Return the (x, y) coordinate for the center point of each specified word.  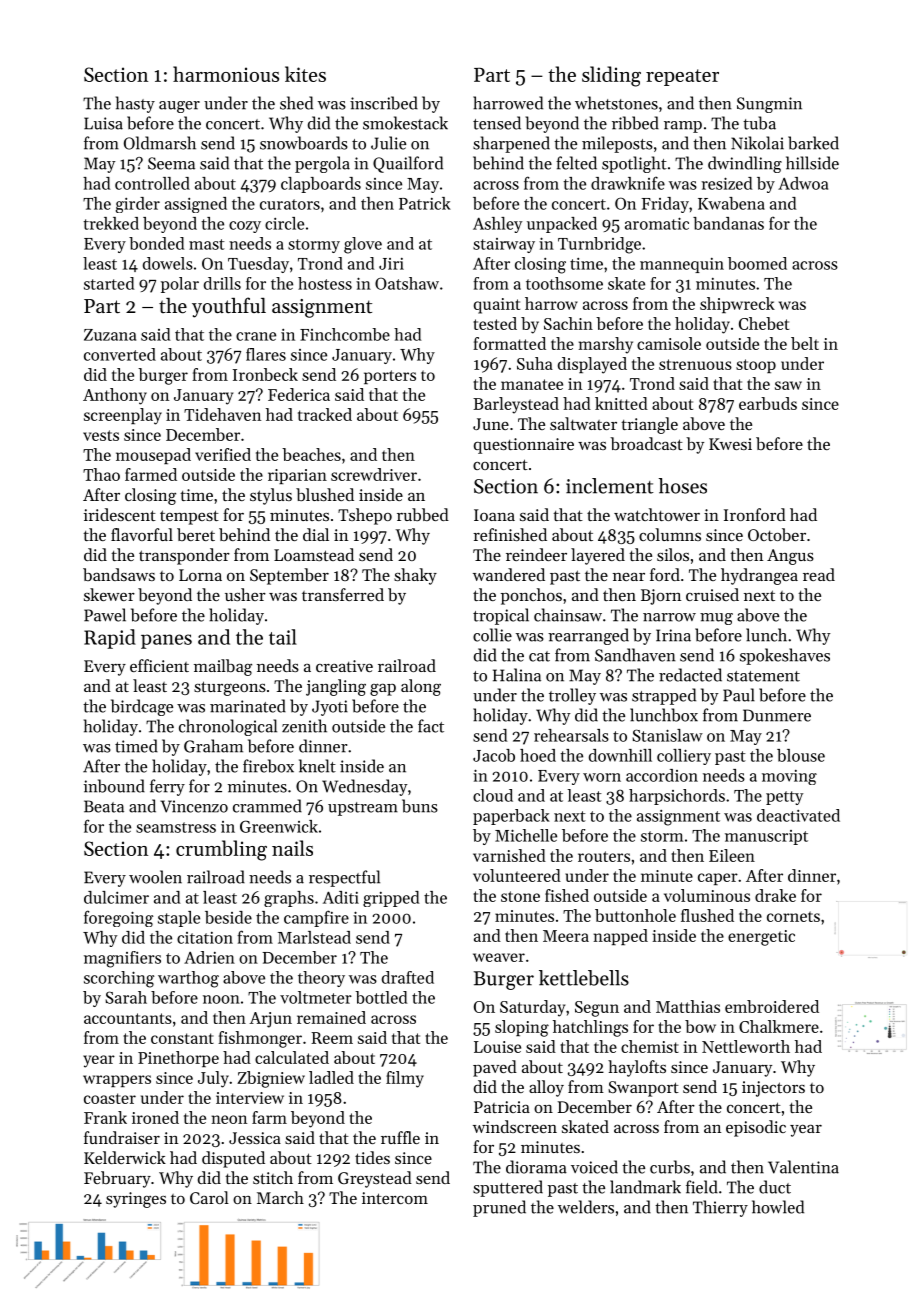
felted (576, 163)
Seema (171, 163)
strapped (664, 696)
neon (229, 1119)
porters (390, 377)
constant (182, 1038)
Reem (332, 1038)
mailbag (223, 667)
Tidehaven (222, 414)
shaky (415, 576)
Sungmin (769, 105)
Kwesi (730, 444)
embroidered (772, 1006)
